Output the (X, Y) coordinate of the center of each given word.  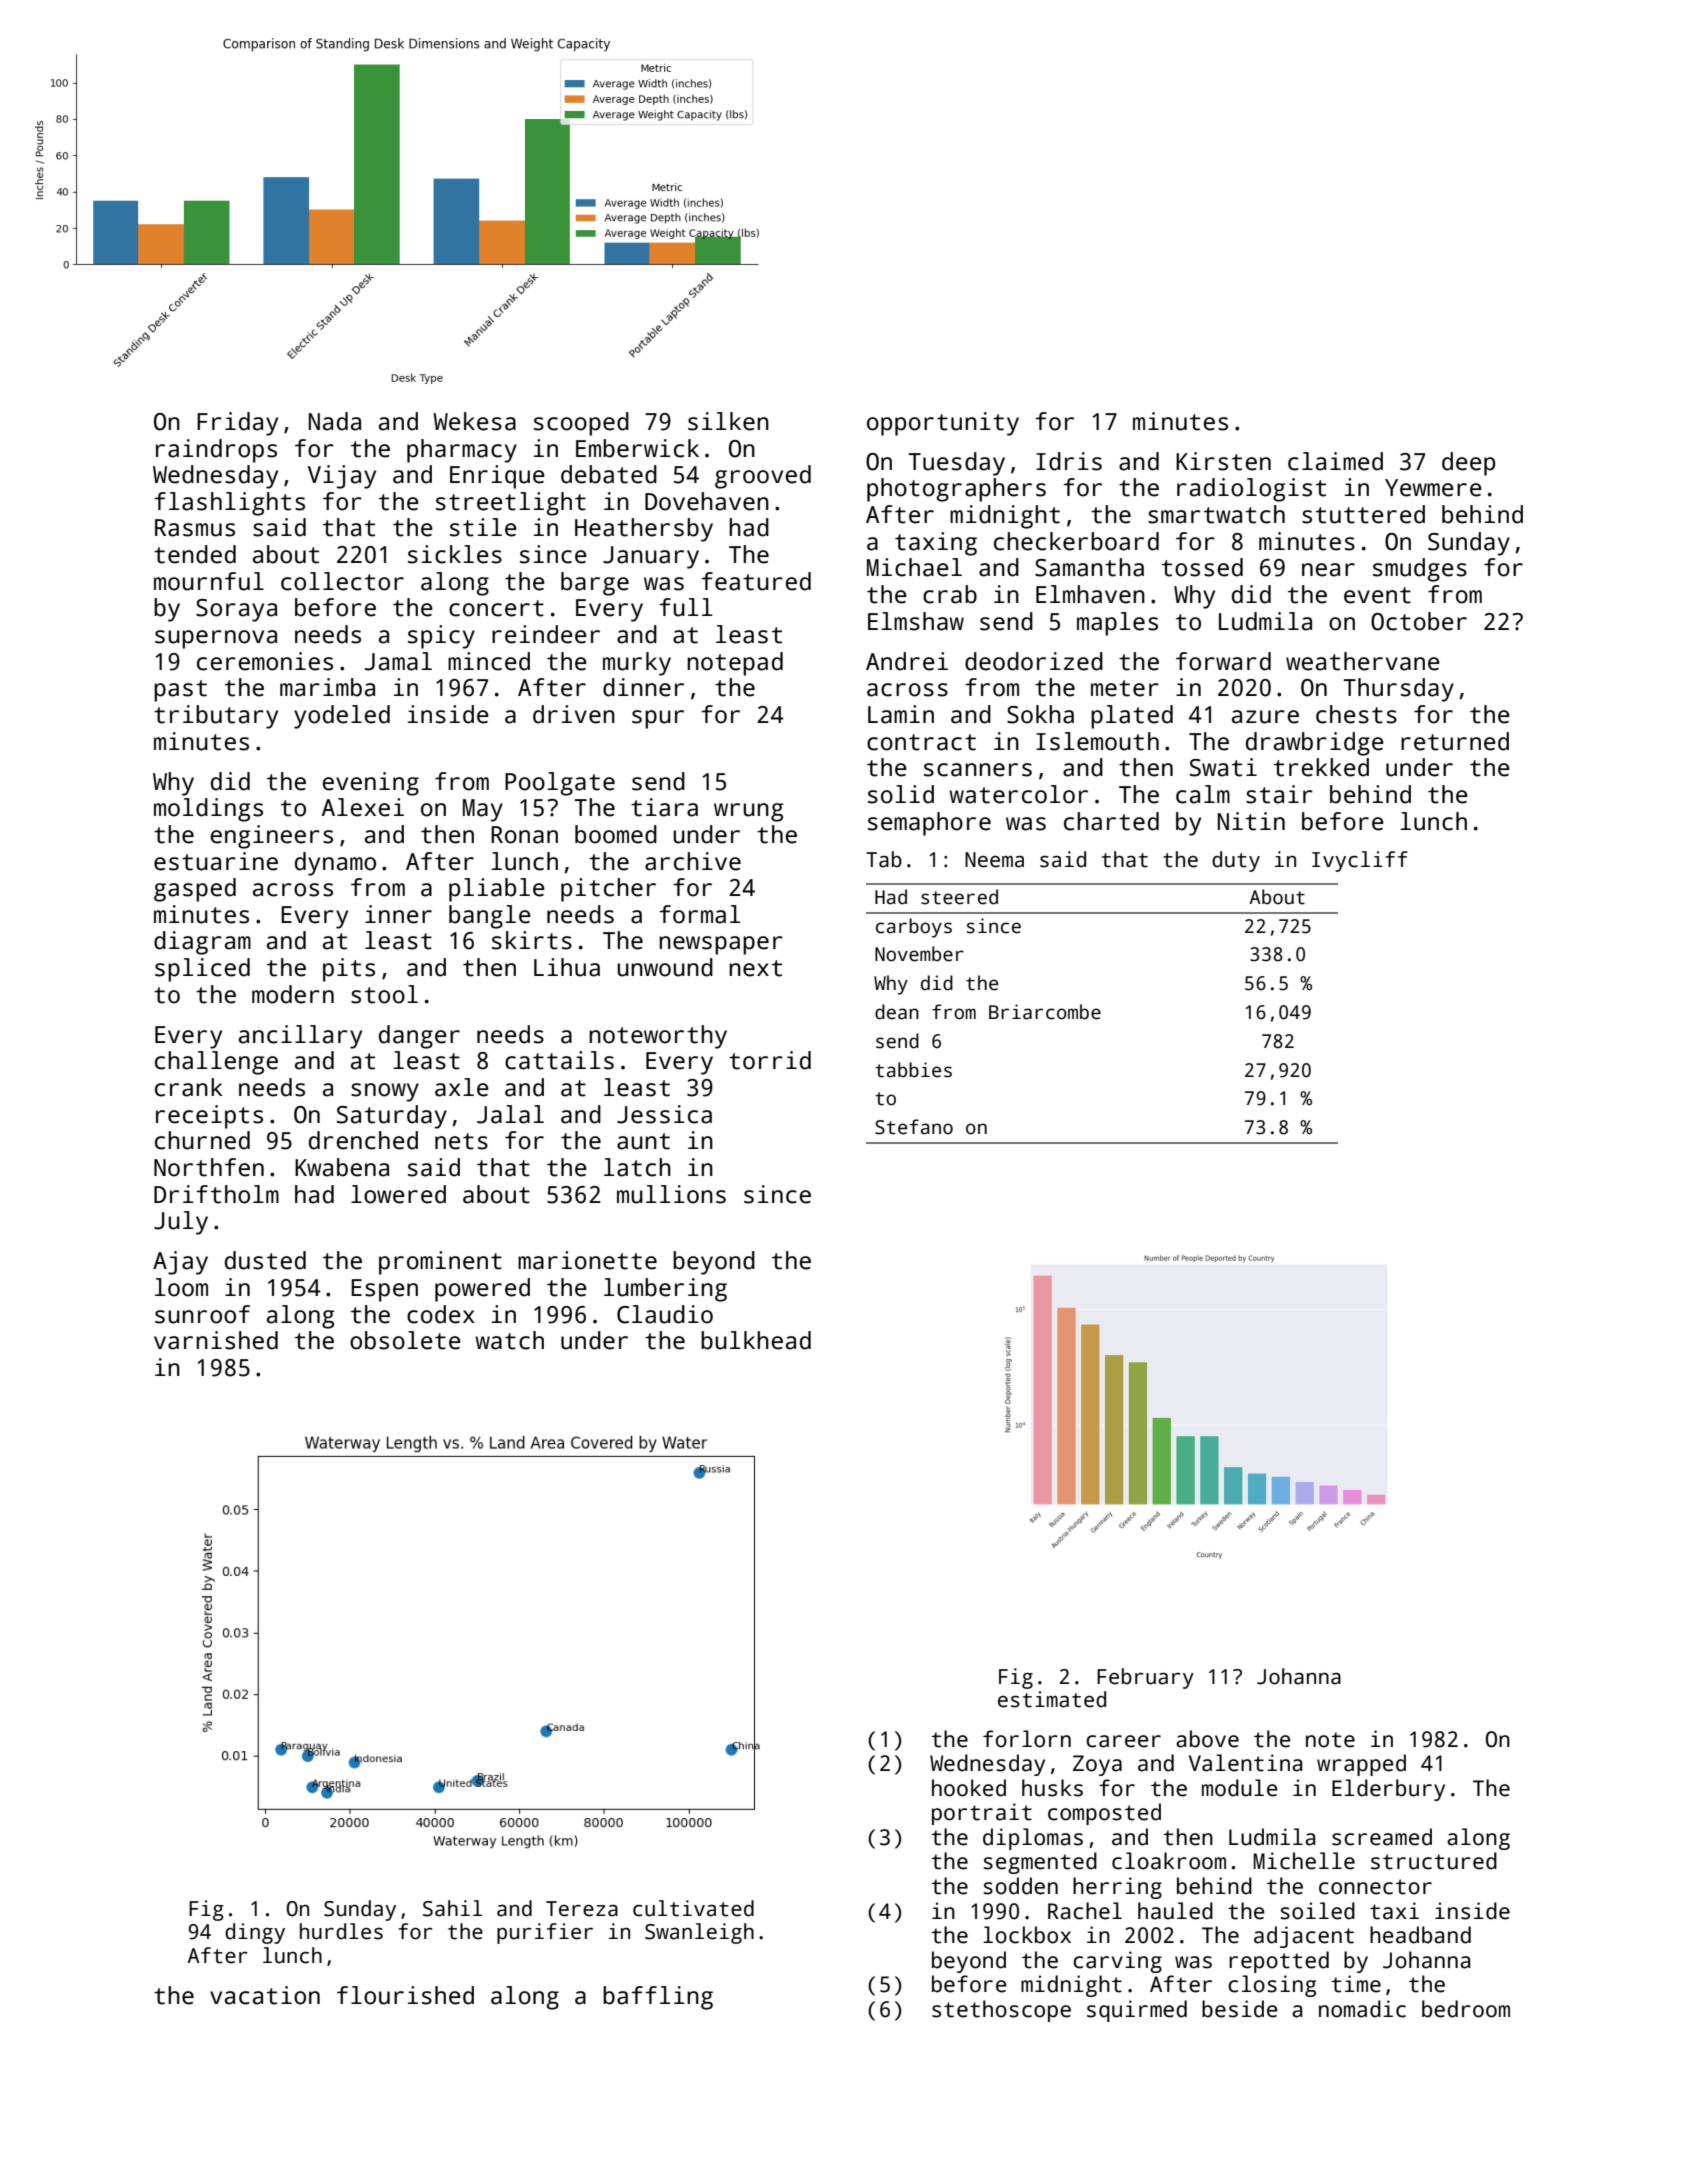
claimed (1335, 461)
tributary (216, 717)
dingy (255, 1933)
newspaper (721, 945)
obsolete (405, 1340)
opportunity (943, 424)
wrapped (1361, 1765)
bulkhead (756, 1340)
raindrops (216, 451)
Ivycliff (1360, 861)
